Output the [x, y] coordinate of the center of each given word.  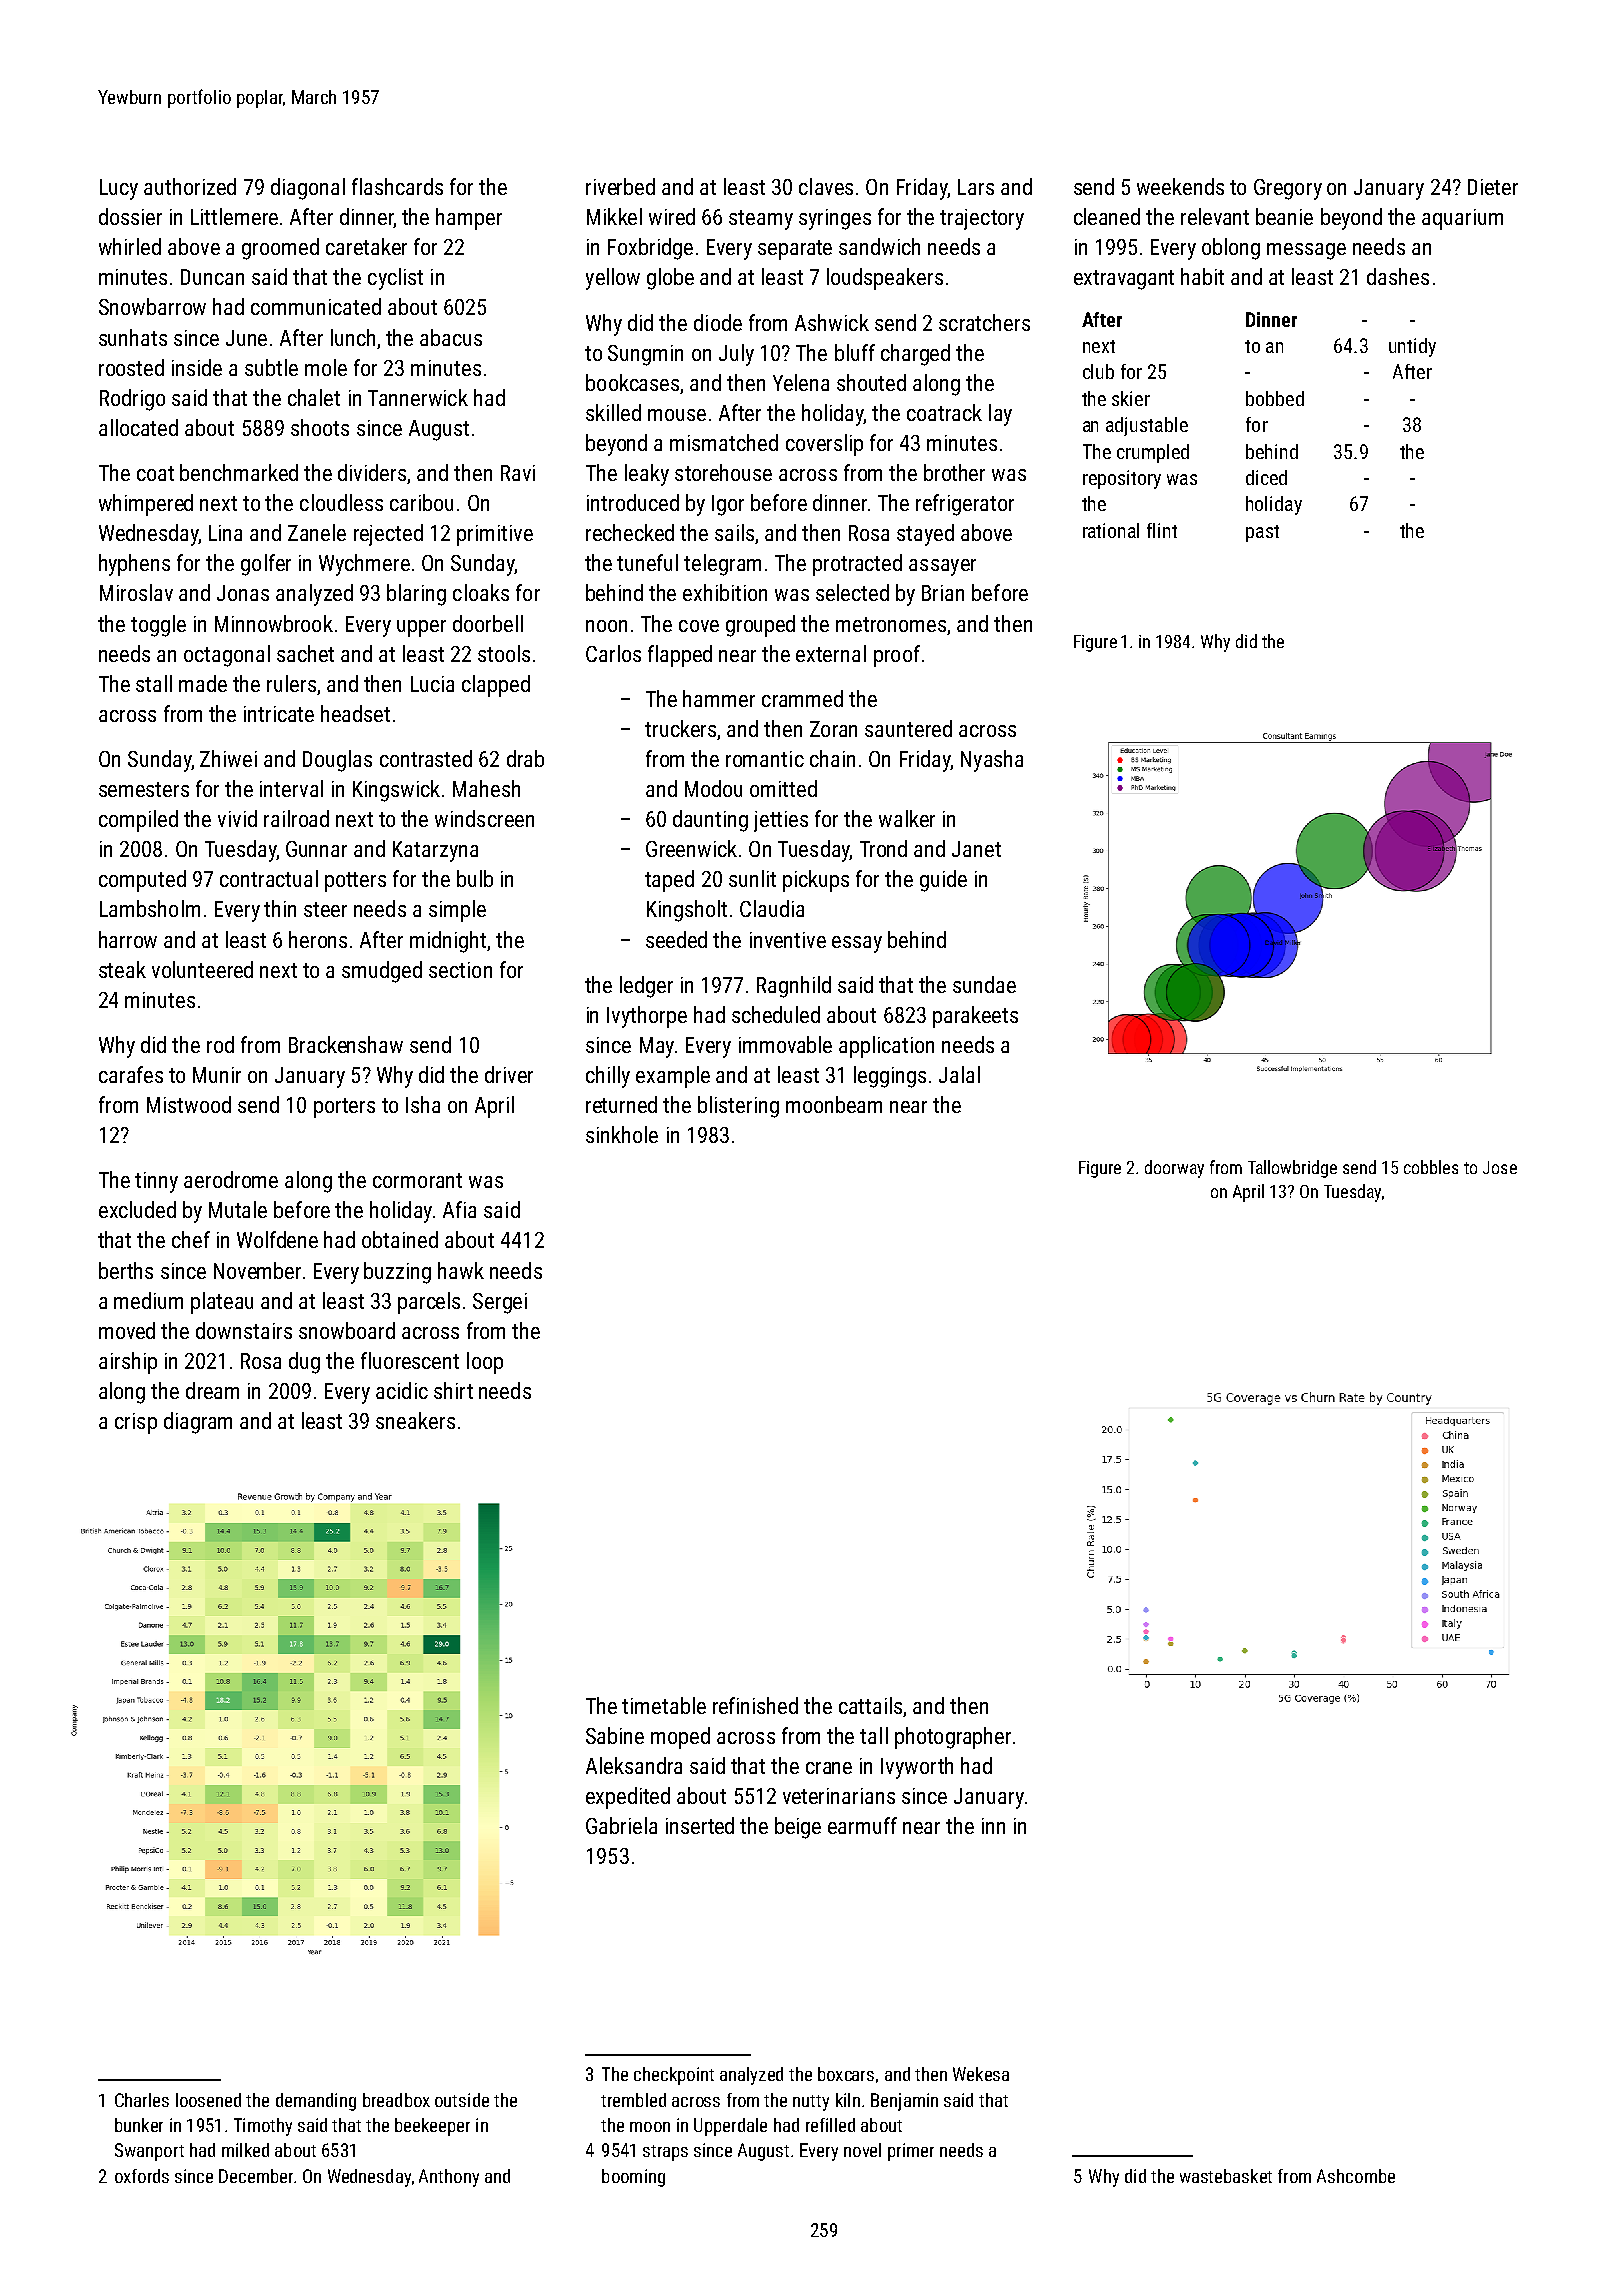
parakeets [975, 1017]
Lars [976, 187]
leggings [890, 1077]
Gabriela [621, 1825]
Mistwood [189, 1104]
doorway [1174, 1169]
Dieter [1493, 187]
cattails [870, 1705]
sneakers [415, 1420]
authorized [190, 186]
